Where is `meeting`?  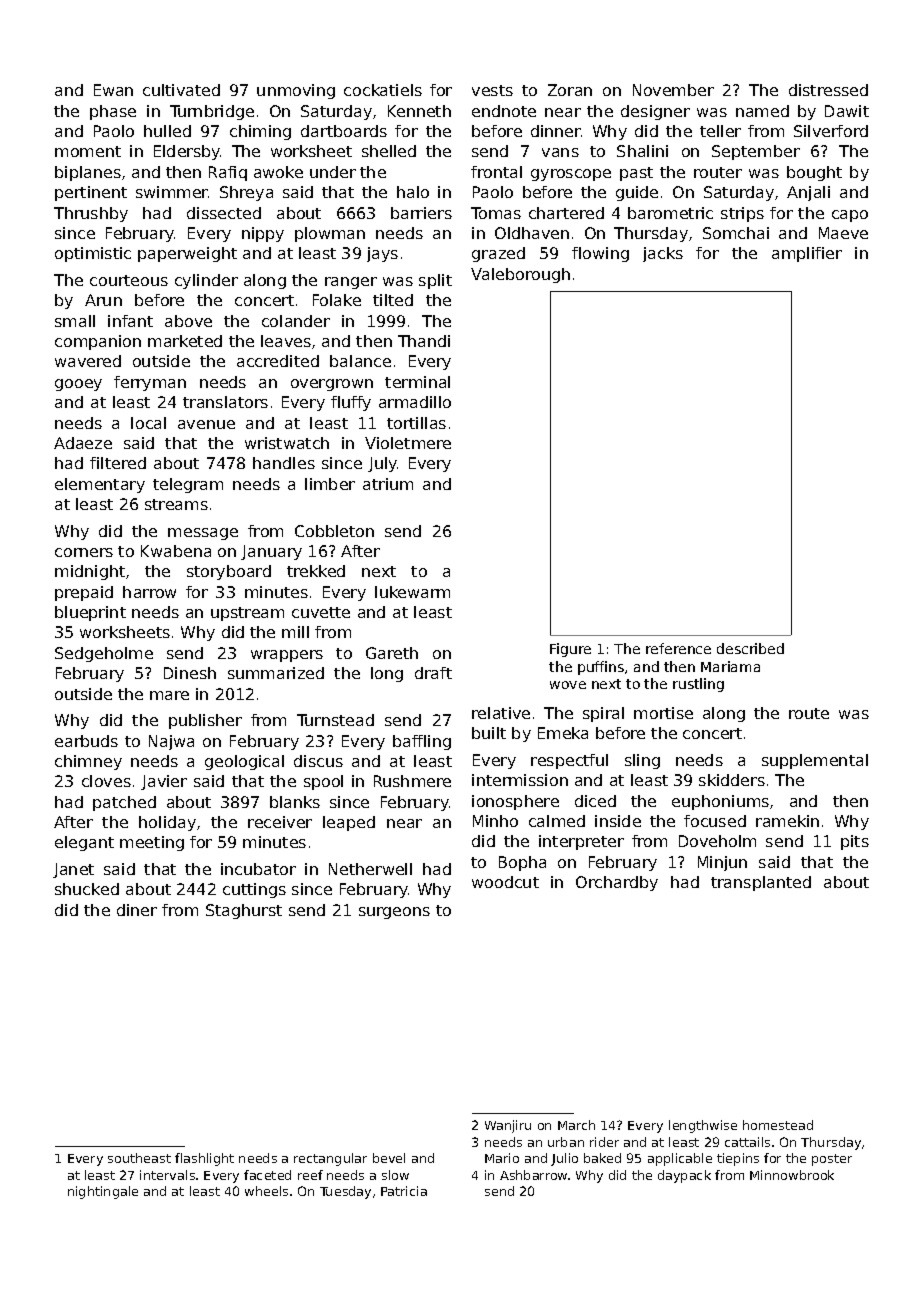
meeting is located at coordinates (152, 843).
